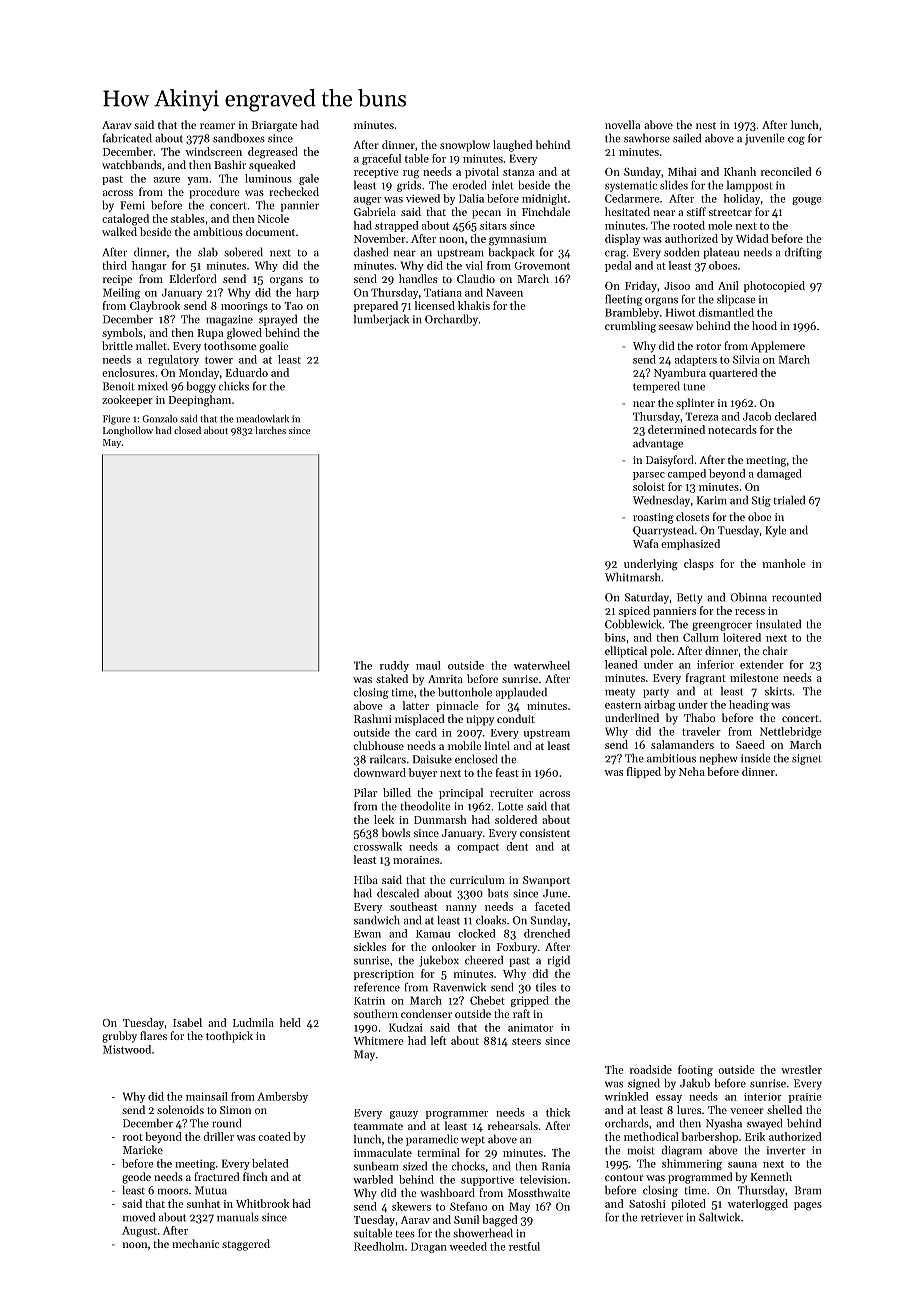 Image resolution: width=924 pixels, height=1308 pixels. I want to click on Marieke, so click(143, 1149).
